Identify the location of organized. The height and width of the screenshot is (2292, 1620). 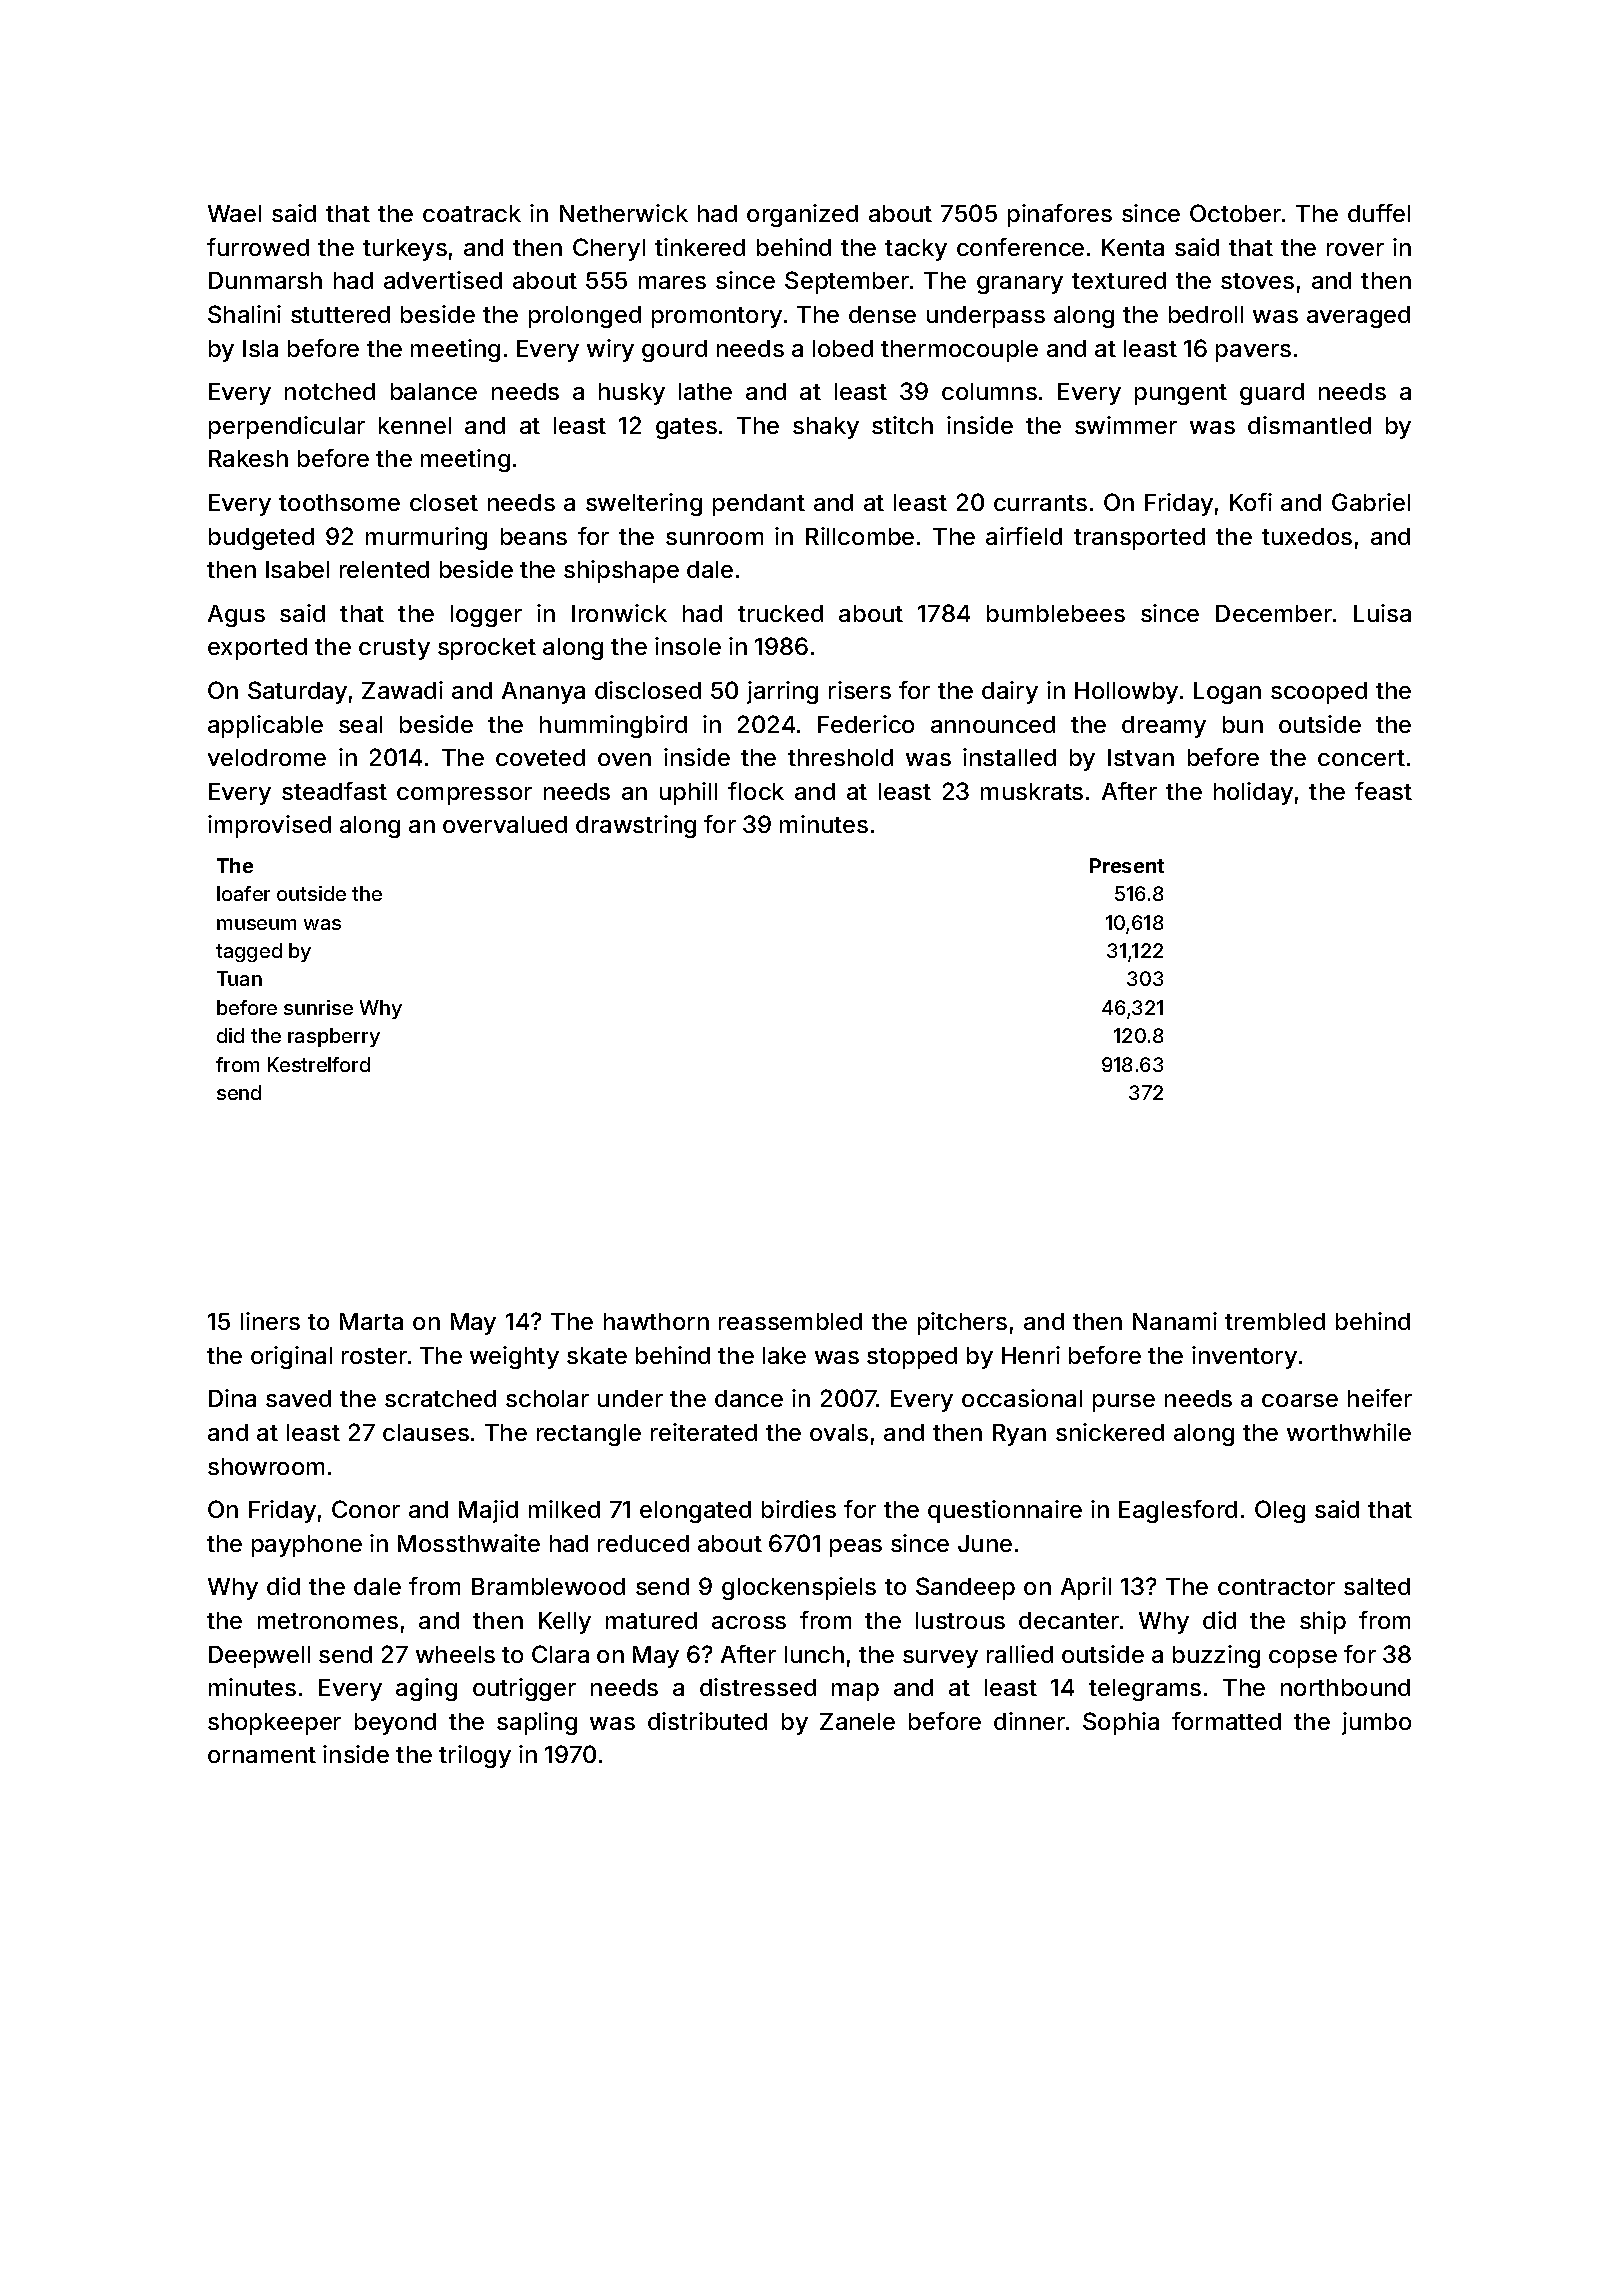
(802, 215).
